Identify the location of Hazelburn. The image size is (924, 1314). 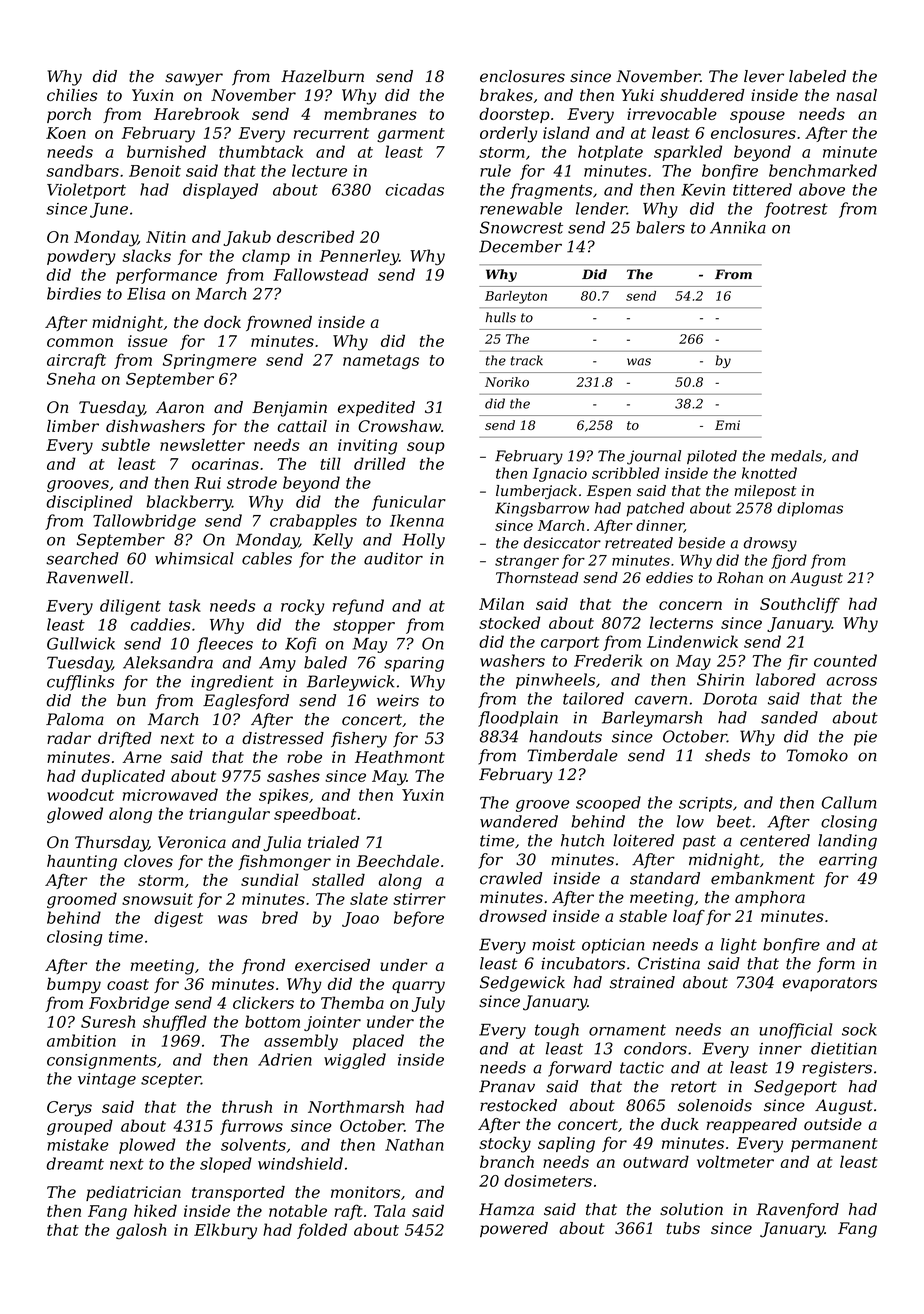
(322, 76).
